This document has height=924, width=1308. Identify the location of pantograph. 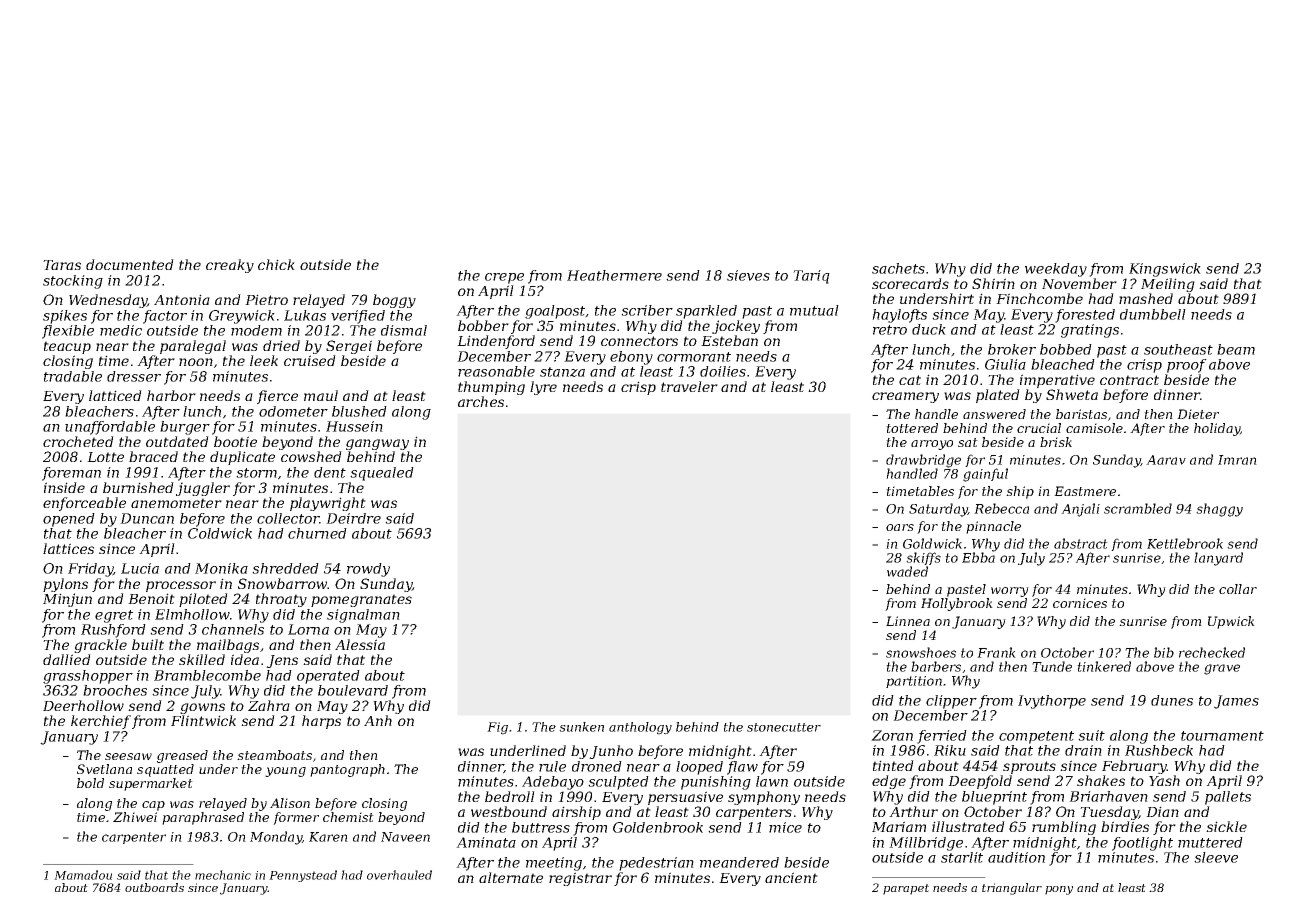
(347, 770).
